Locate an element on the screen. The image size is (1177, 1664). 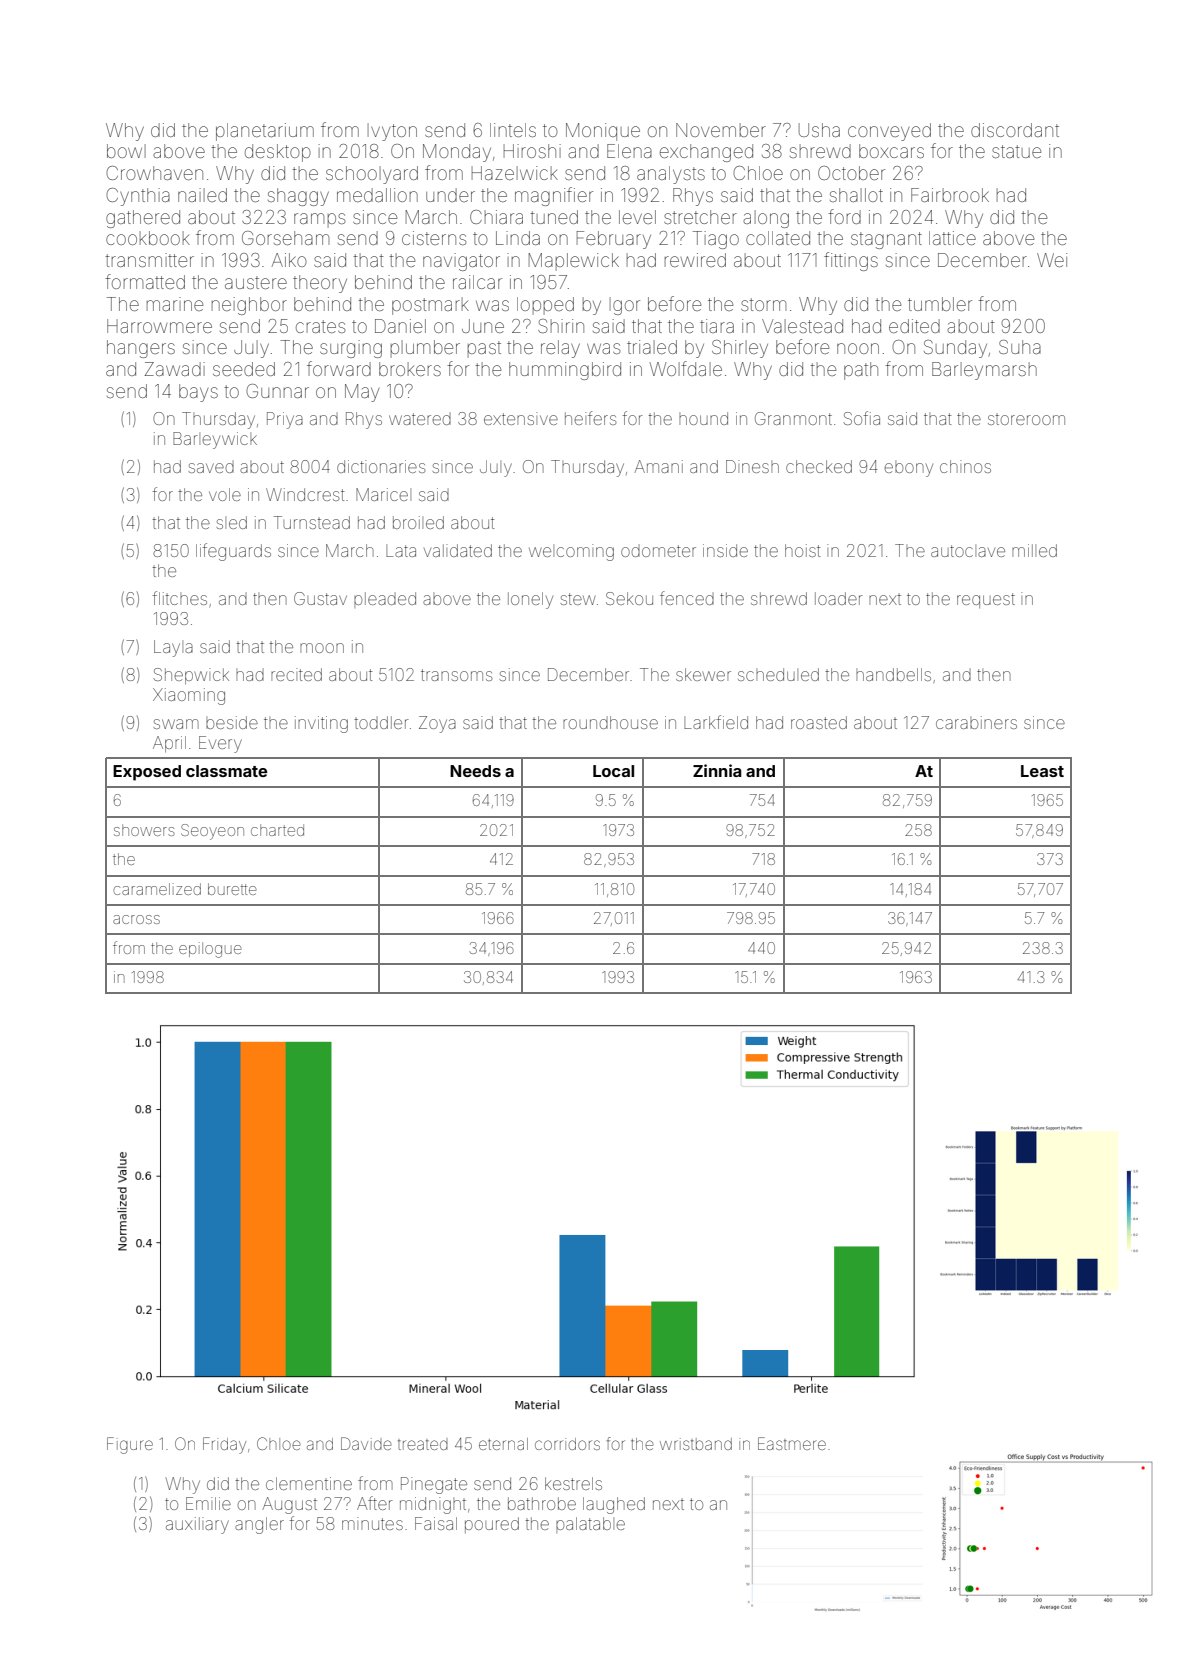
Least is located at coordinates (1042, 771).
